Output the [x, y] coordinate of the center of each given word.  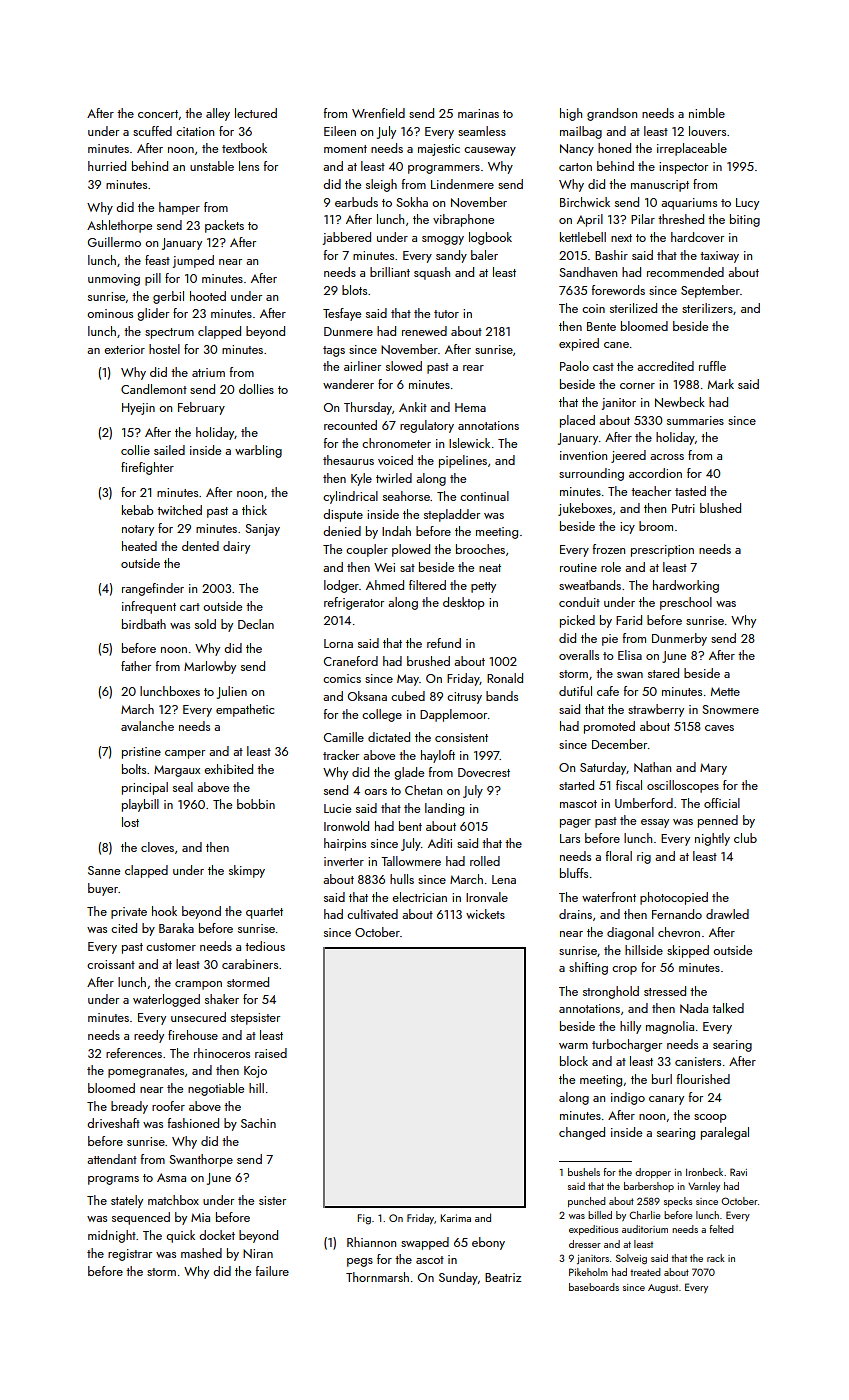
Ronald [505, 678]
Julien [232, 692]
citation [195, 131]
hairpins [345, 844]
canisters [698, 1061]
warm [573, 1046]
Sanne [104, 870]
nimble [707, 113]
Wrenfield [378, 113]
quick [180, 1236]
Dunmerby [679, 639]
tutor [446, 314]
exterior [124, 349]
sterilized [633, 308]
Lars [570, 838]
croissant [111, 964]
